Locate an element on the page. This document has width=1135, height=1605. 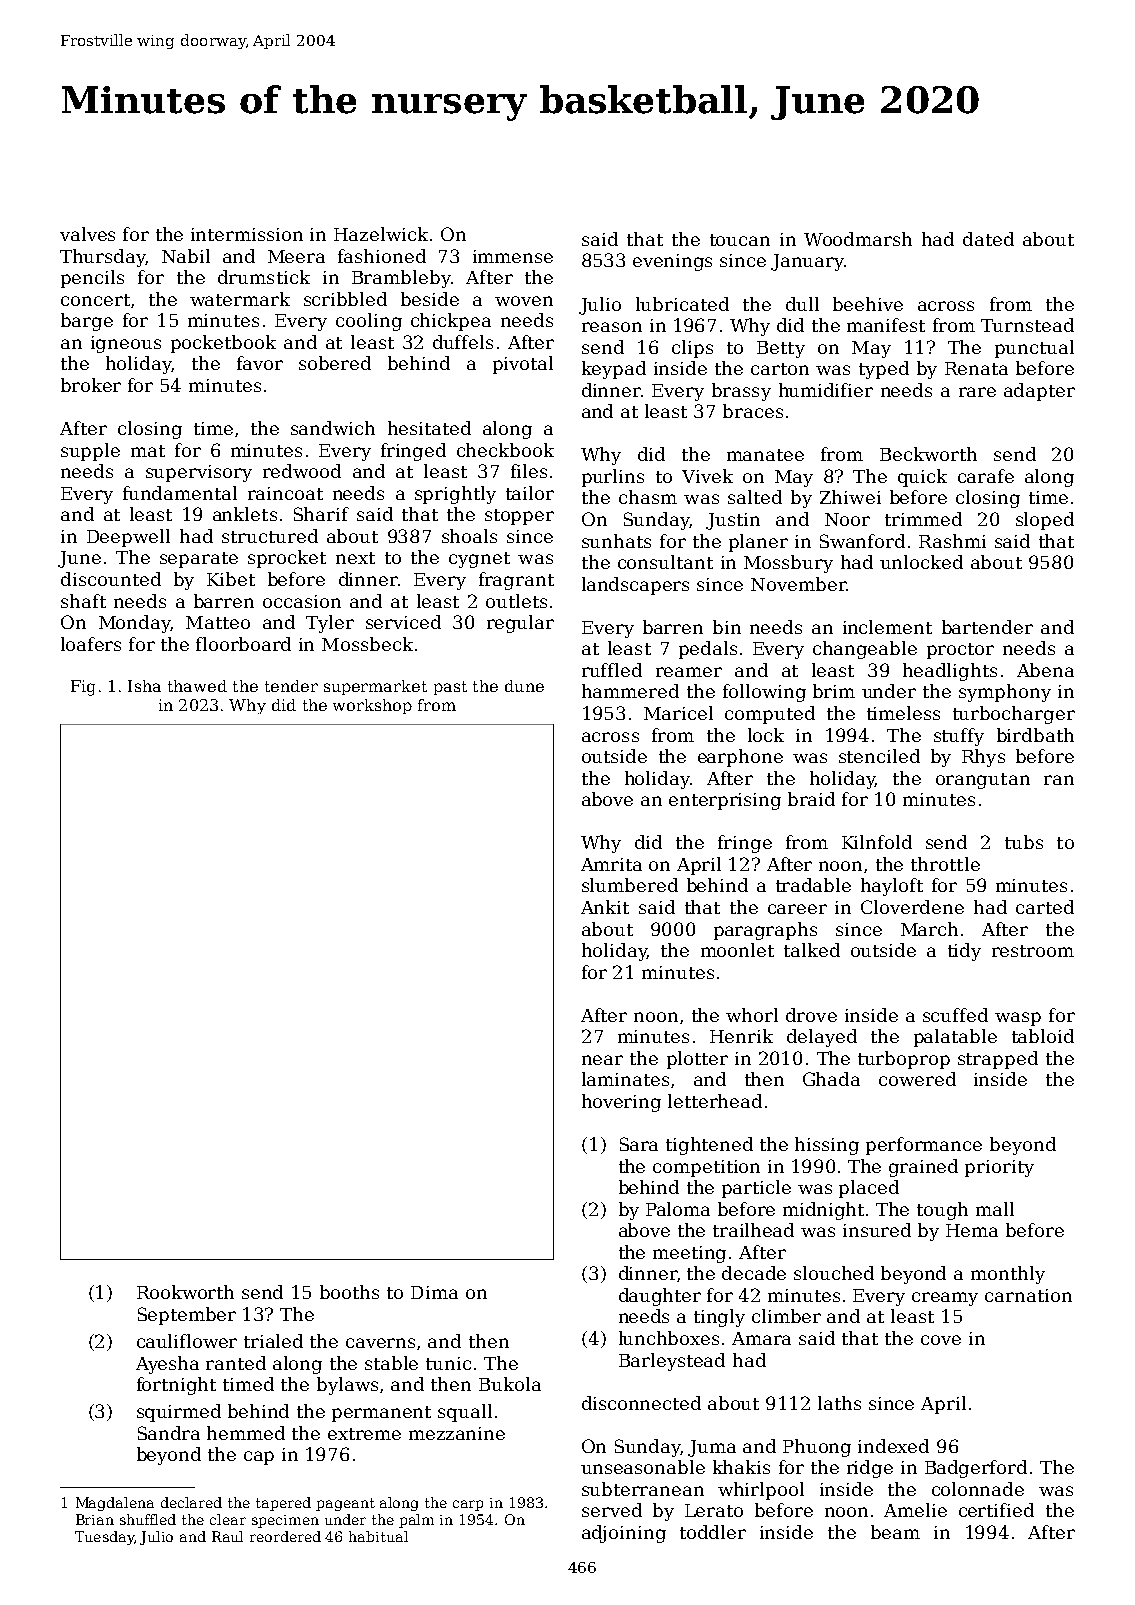
beam is located at coordinates (895, 1532).
